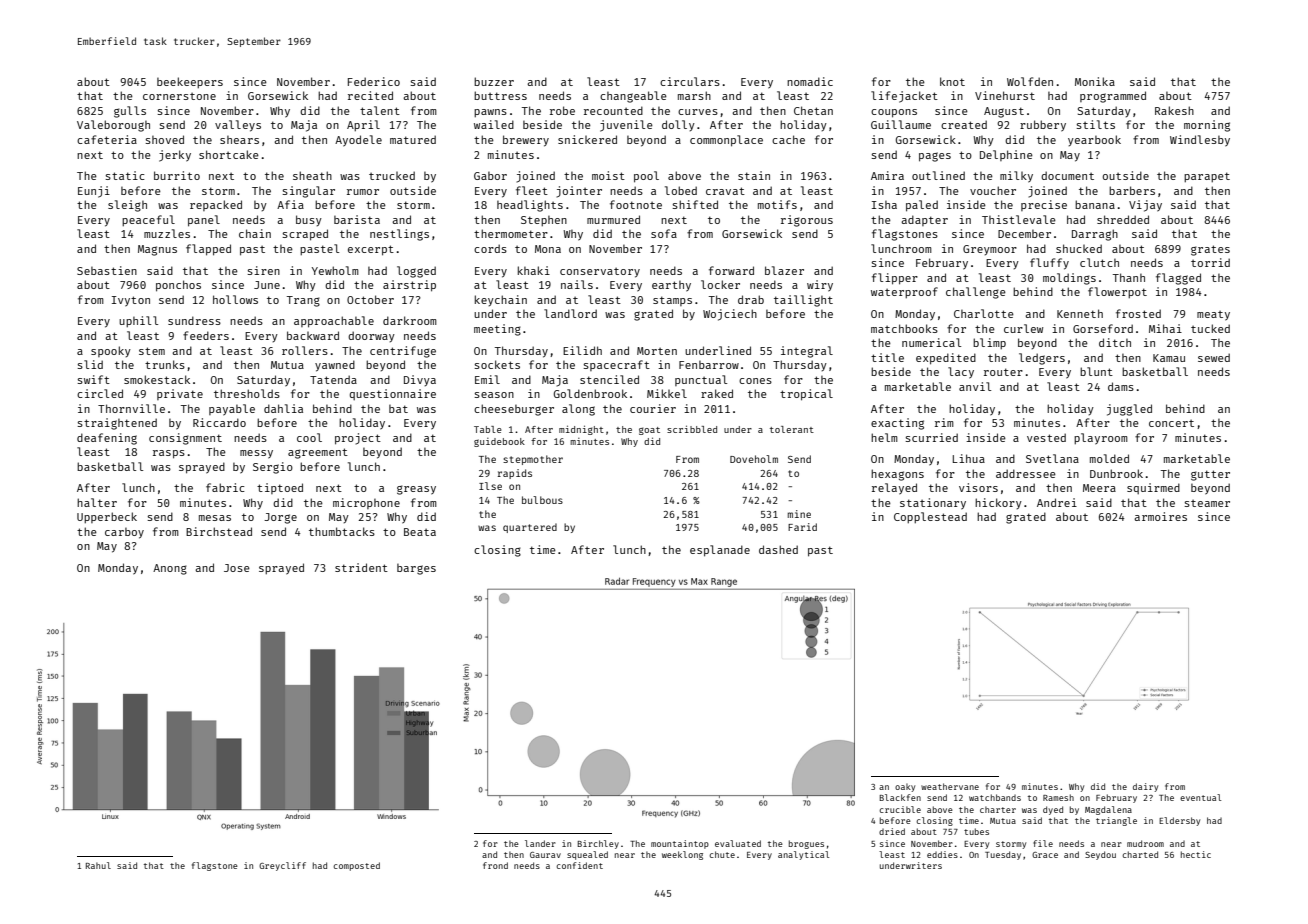 Image resolution: width=1308 pixels, height=924 pixels. What do you see at coordinates (497, 364) in the screenshot?
I see `sockets` at bounding box center [497, 364].
